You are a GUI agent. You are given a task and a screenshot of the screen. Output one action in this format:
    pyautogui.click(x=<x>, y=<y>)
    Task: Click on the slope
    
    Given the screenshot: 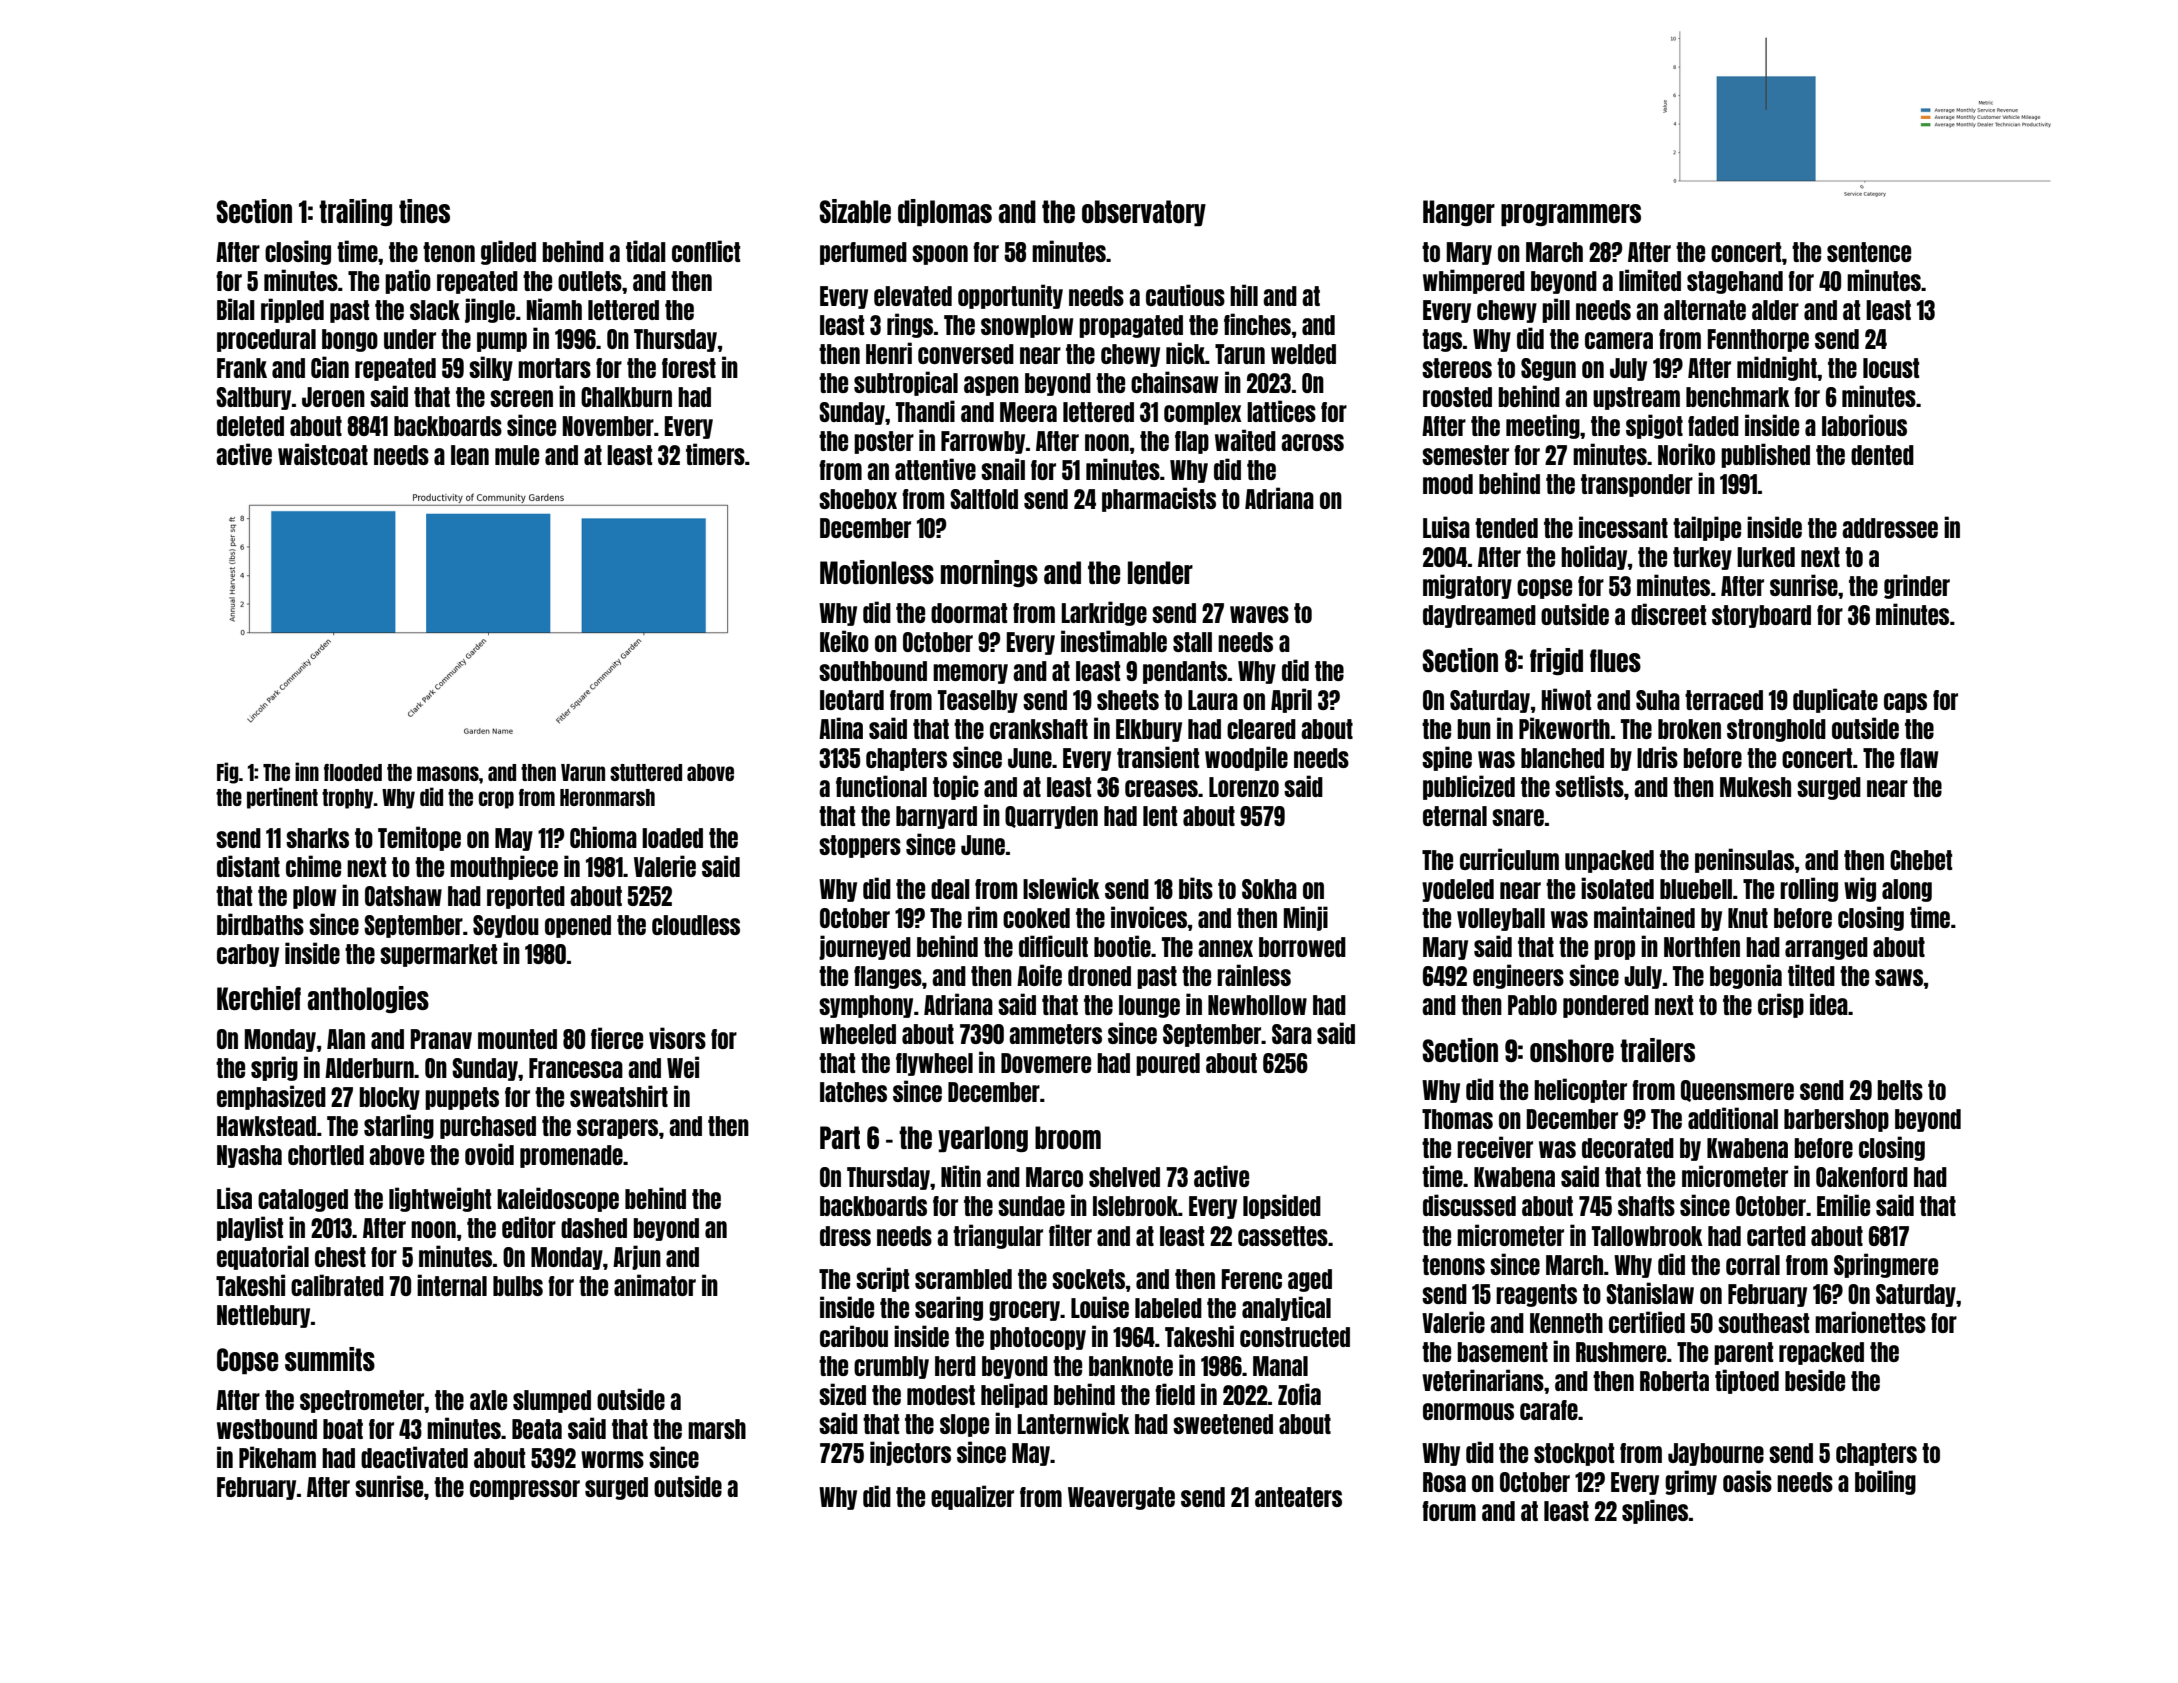 What is the action you would take?
    pyautogui.click(x=964, y=1425)
